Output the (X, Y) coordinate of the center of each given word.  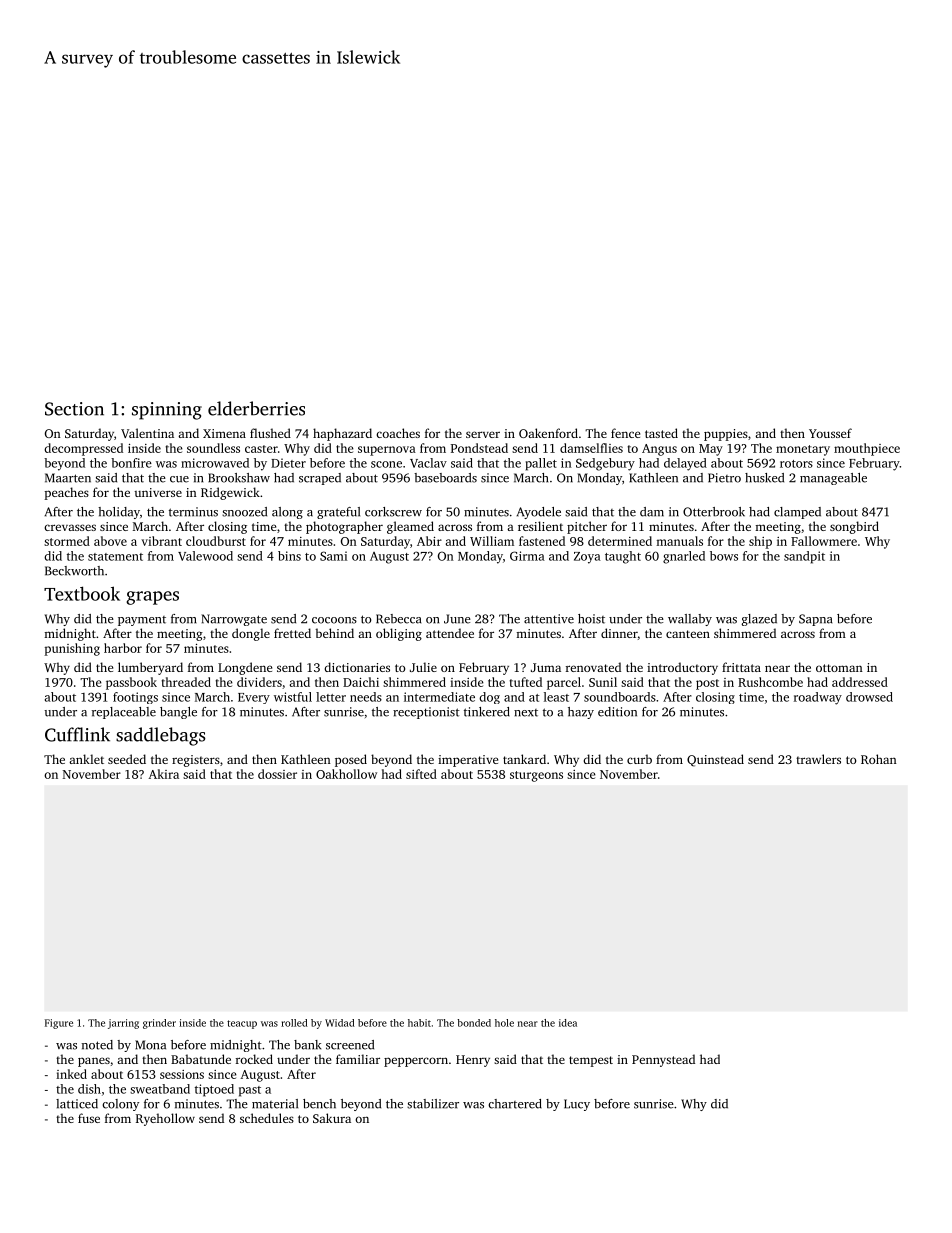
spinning (167, 411)
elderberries (256, 408)
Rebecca (398, 619)
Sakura (332, 1118)
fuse (89, 1118)
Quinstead (715, 760)
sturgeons (536, 776)
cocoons (334, 620)
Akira (163, 774)
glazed (759, 620)
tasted (661, 433)
